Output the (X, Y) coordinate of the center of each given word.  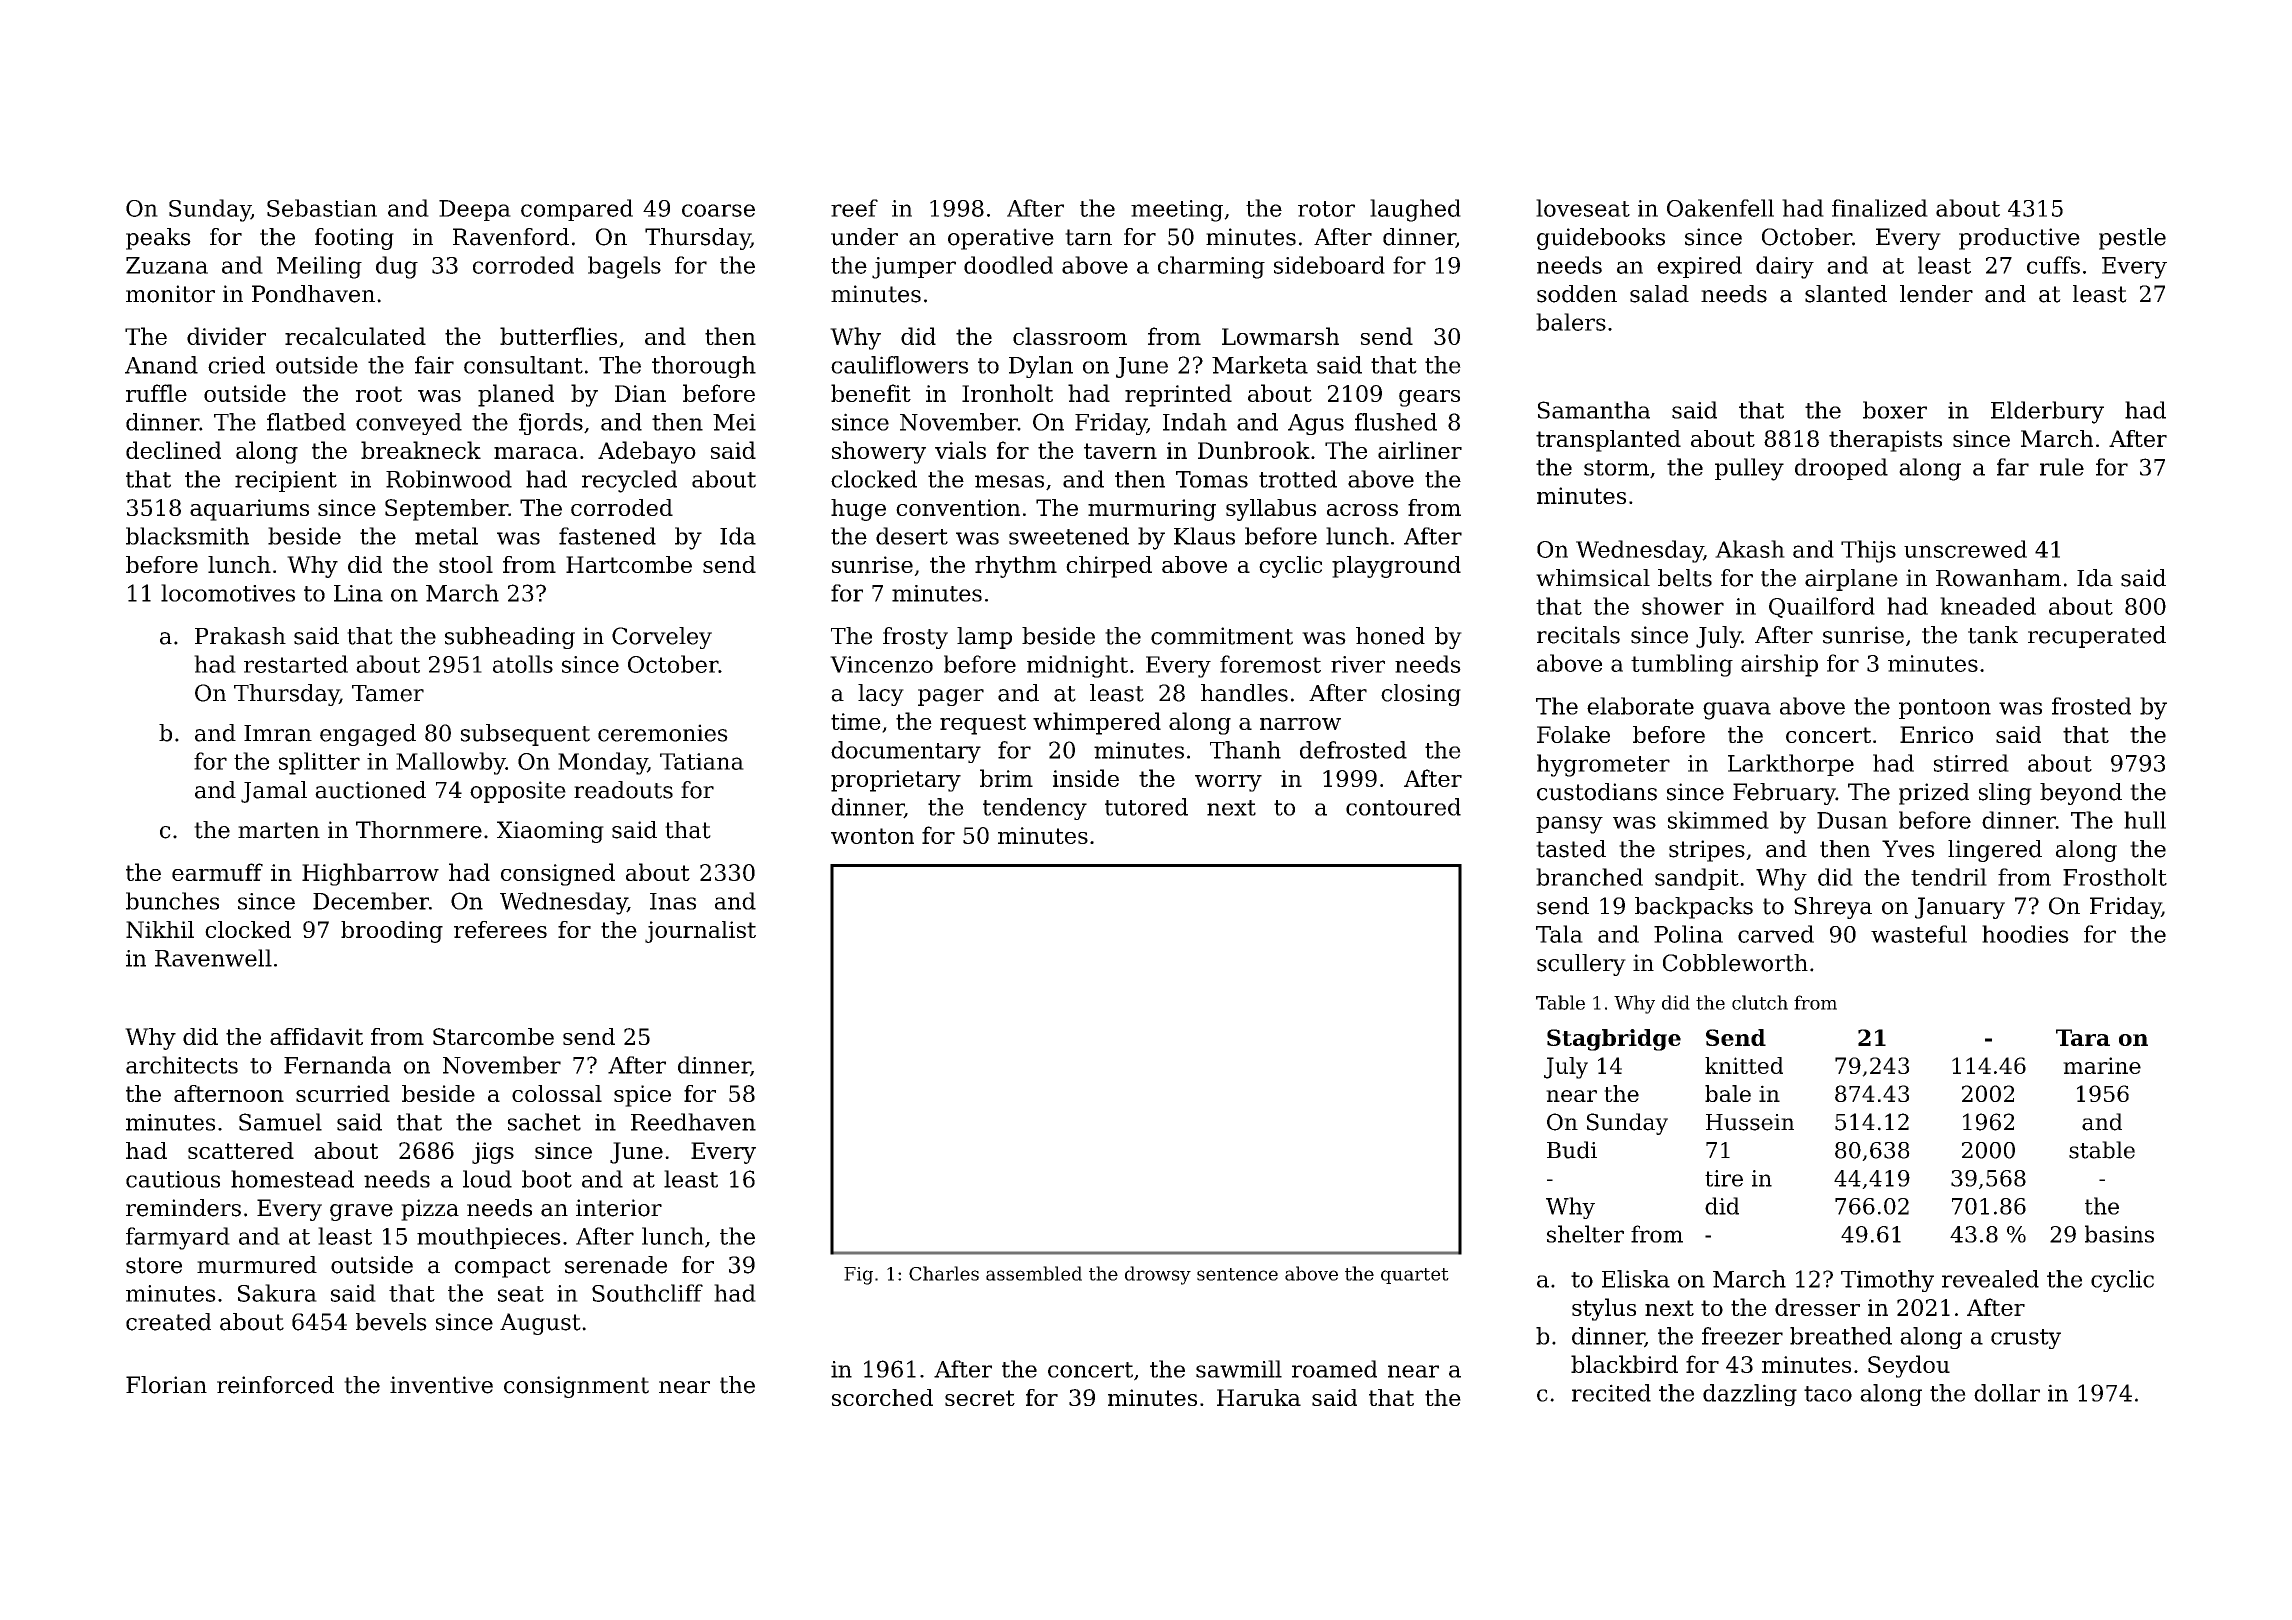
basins (2119, 1234)
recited (1611, 1393)
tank (1993, 635)
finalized (1880, 208)
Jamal (274, 792)
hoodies (2025, 934)
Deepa (475, 210)
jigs (493, 1153)
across (1362, 510)
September (446, 510)
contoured (1403, 807)
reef (854, 208)
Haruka (1259, 1397)
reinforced (275, 1385)
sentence (1237, 1274)
